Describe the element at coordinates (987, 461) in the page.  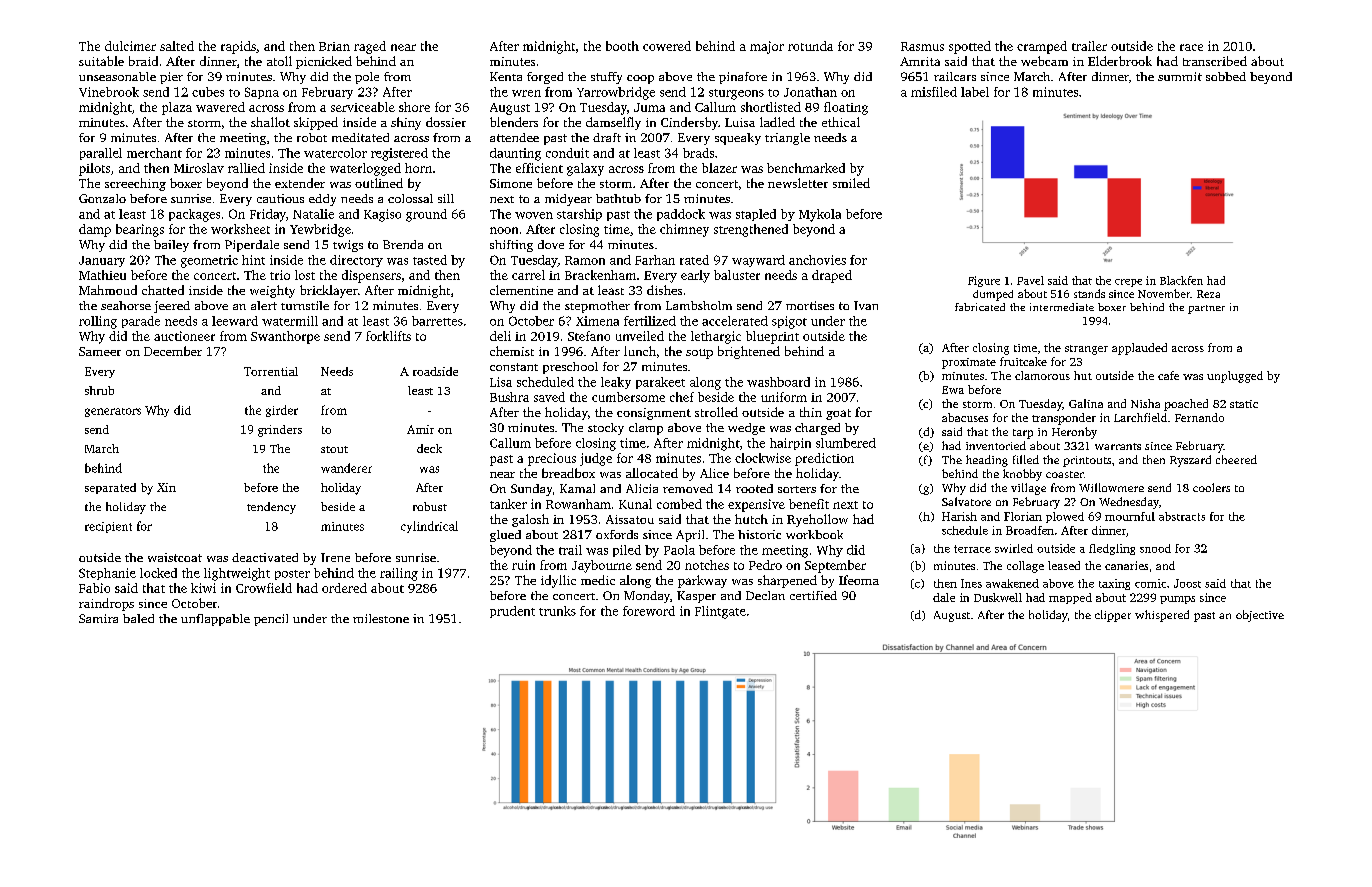
I see `heading` at that location.
